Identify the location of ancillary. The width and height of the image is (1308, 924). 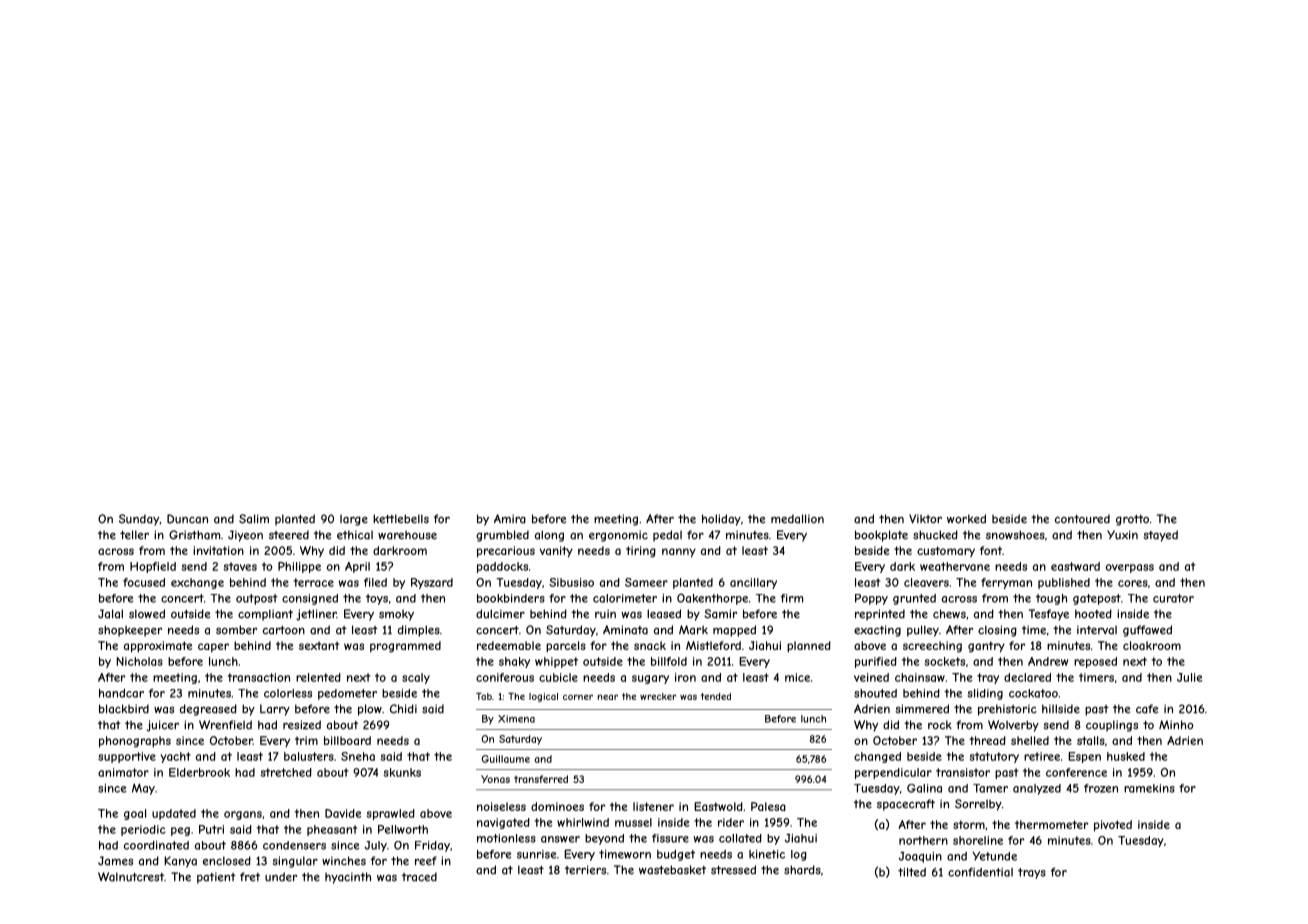
(753, 583).
